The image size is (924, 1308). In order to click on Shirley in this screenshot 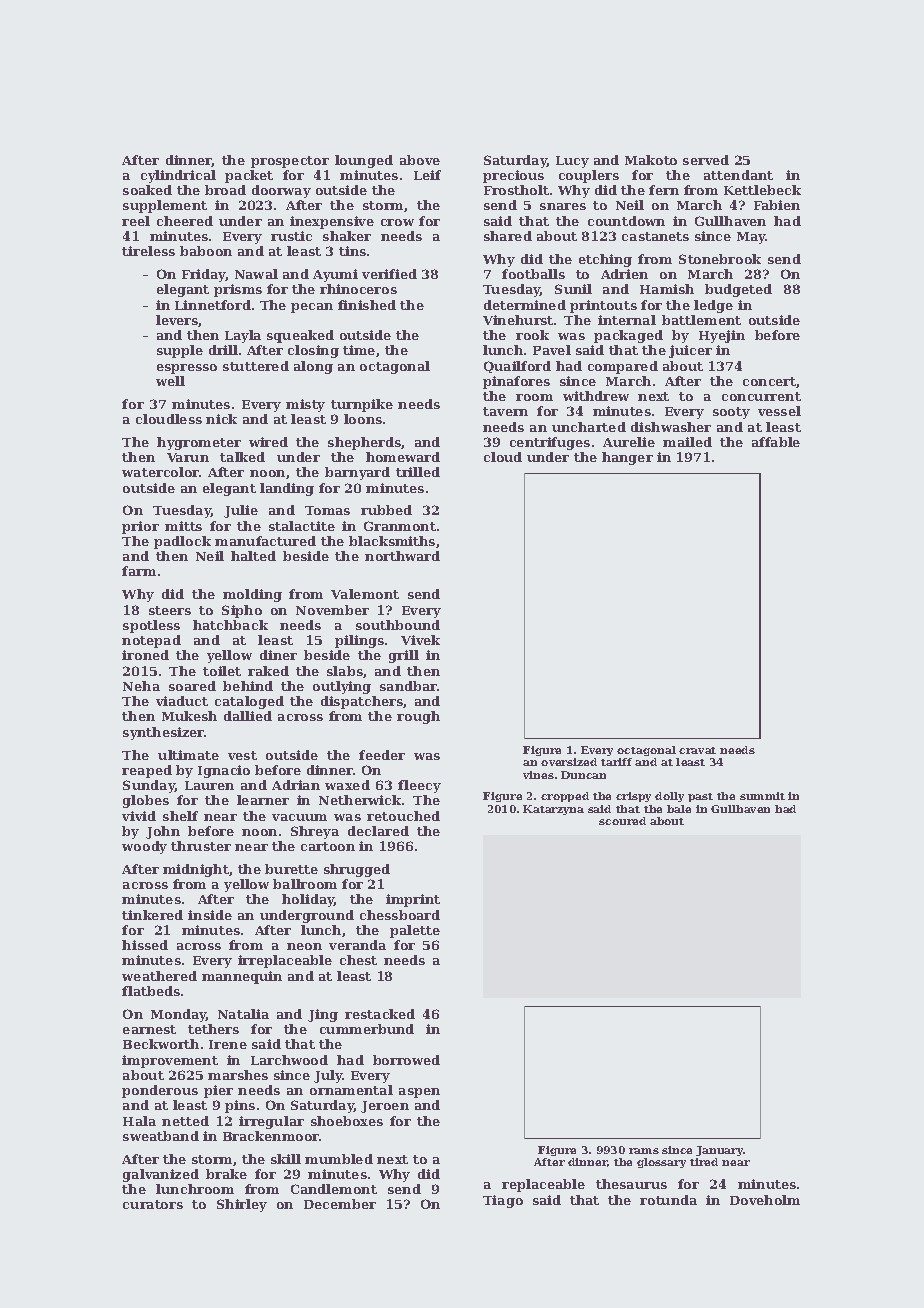, I will do `click(242, 1205)`.
